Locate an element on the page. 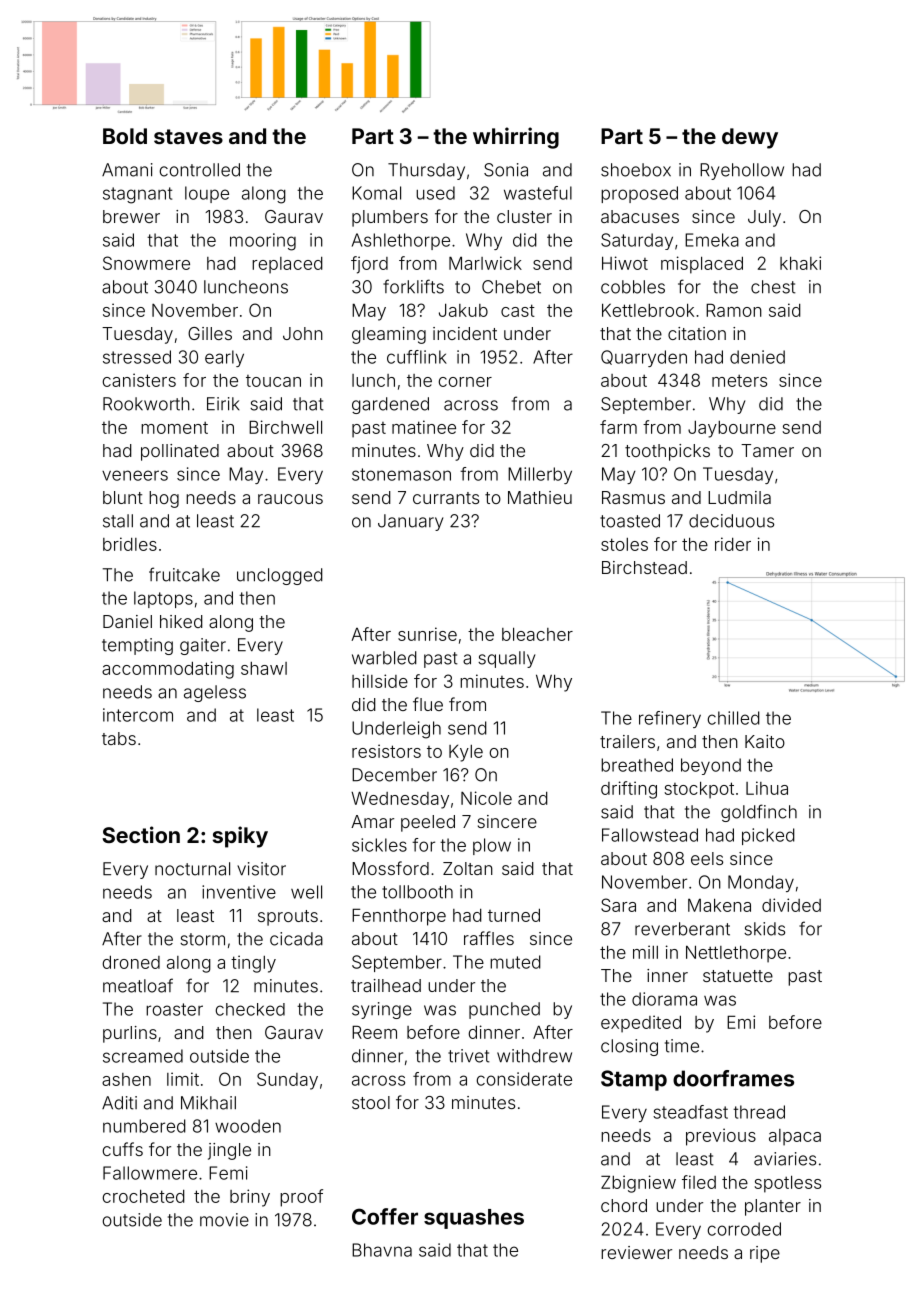 This page has width=924, height=1308. cobbles is located at coordinates (633, 287).
